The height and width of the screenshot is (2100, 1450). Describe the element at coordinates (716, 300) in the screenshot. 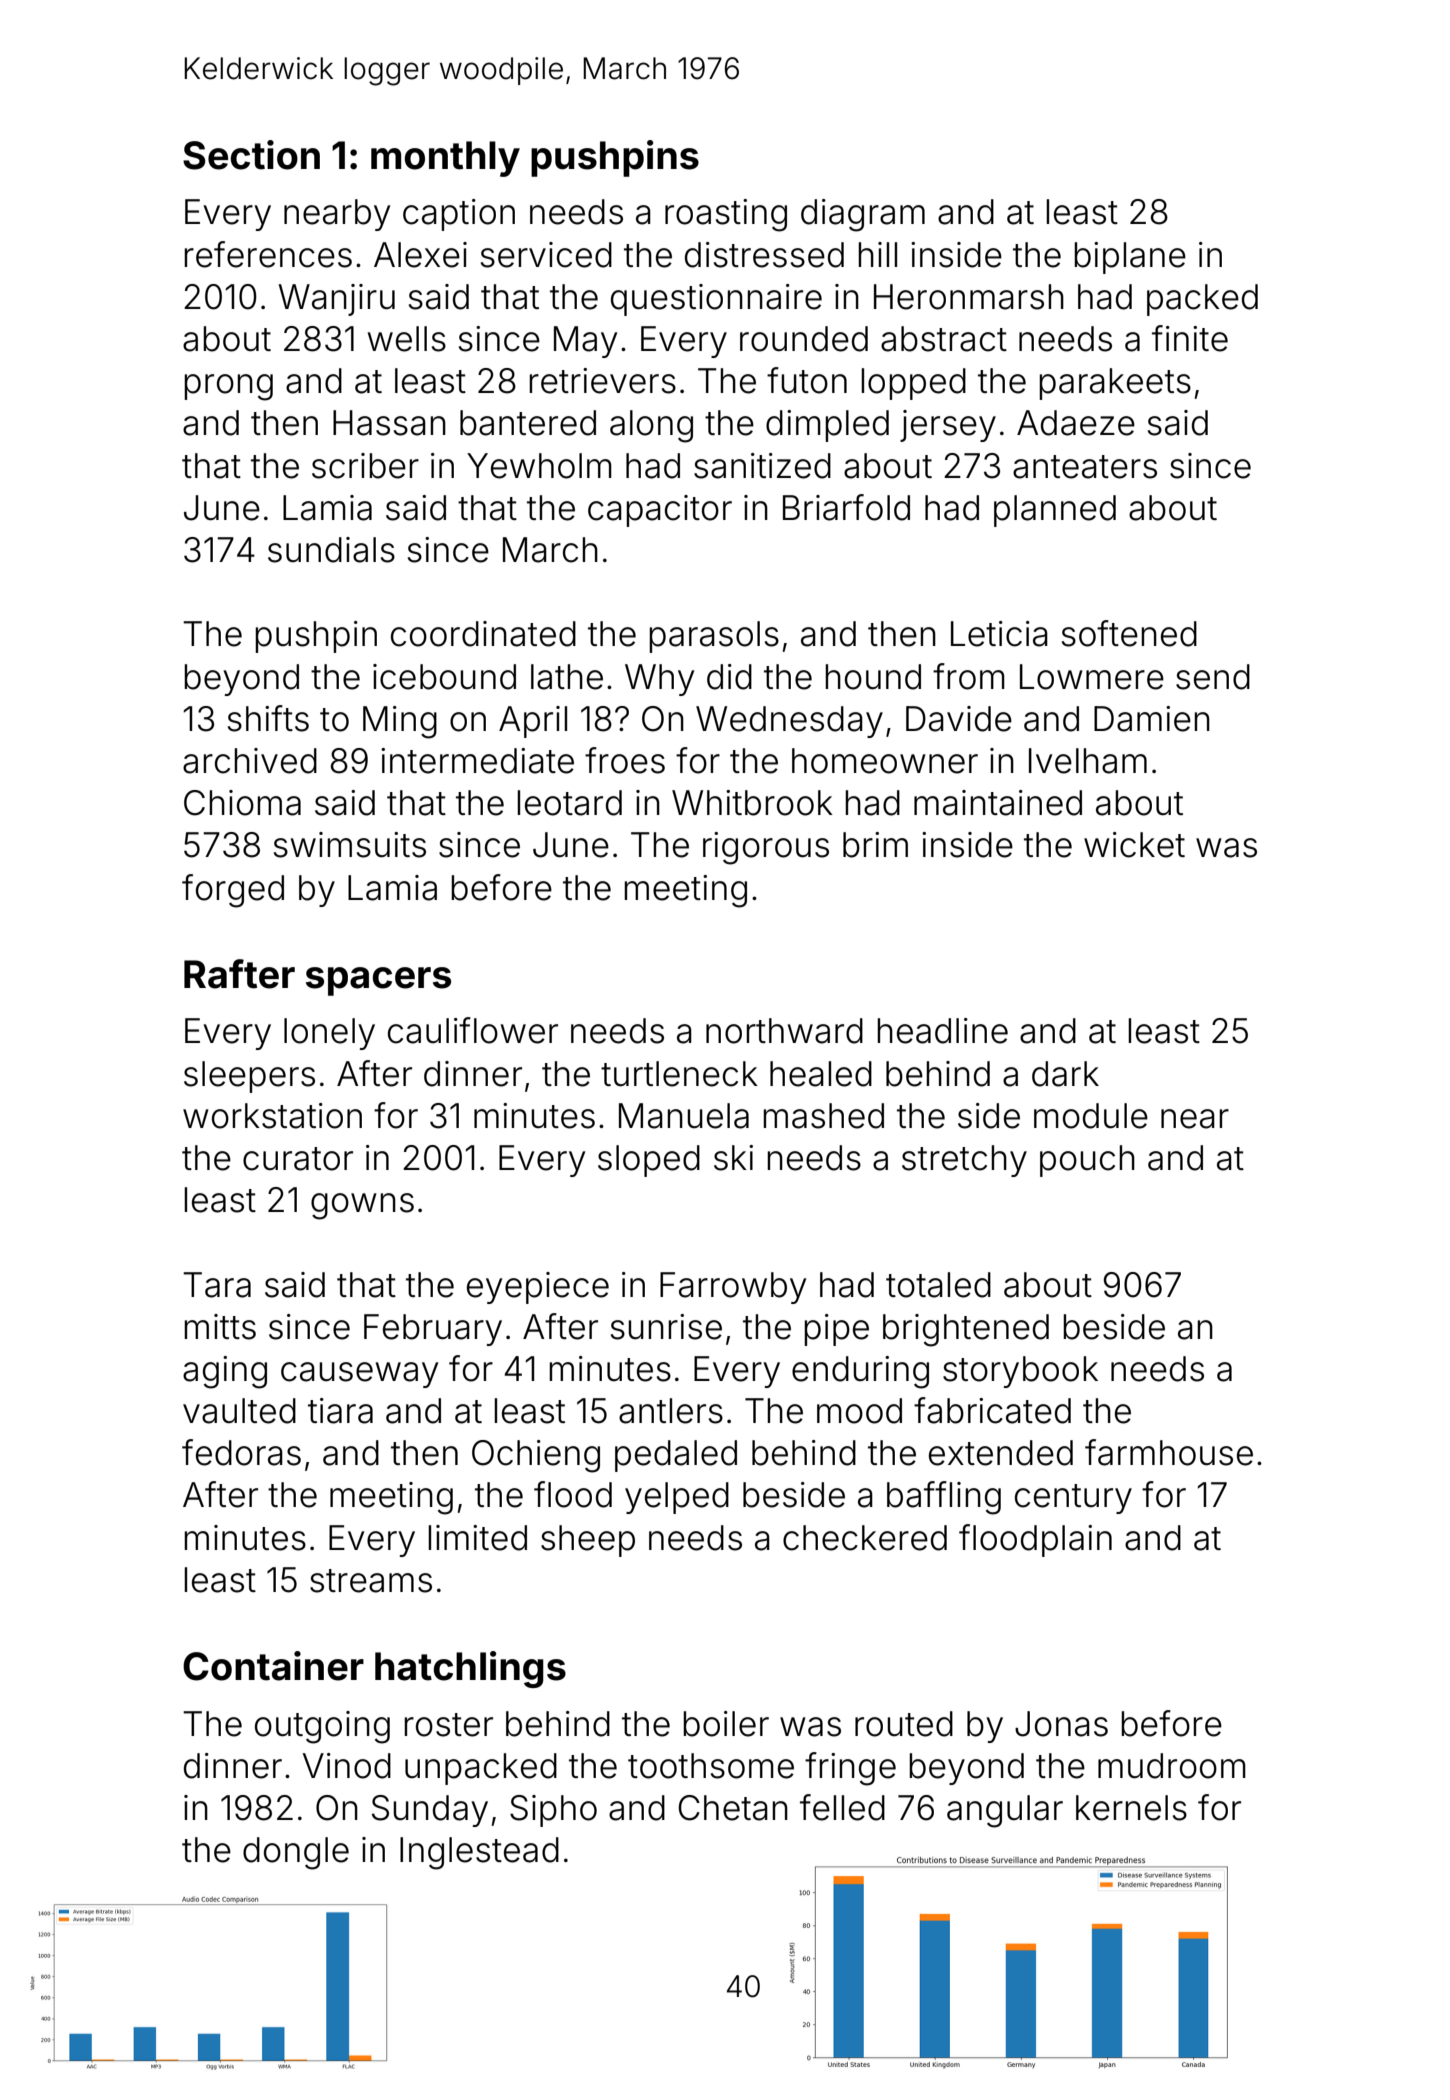

I see `questionnaire` at that location.
